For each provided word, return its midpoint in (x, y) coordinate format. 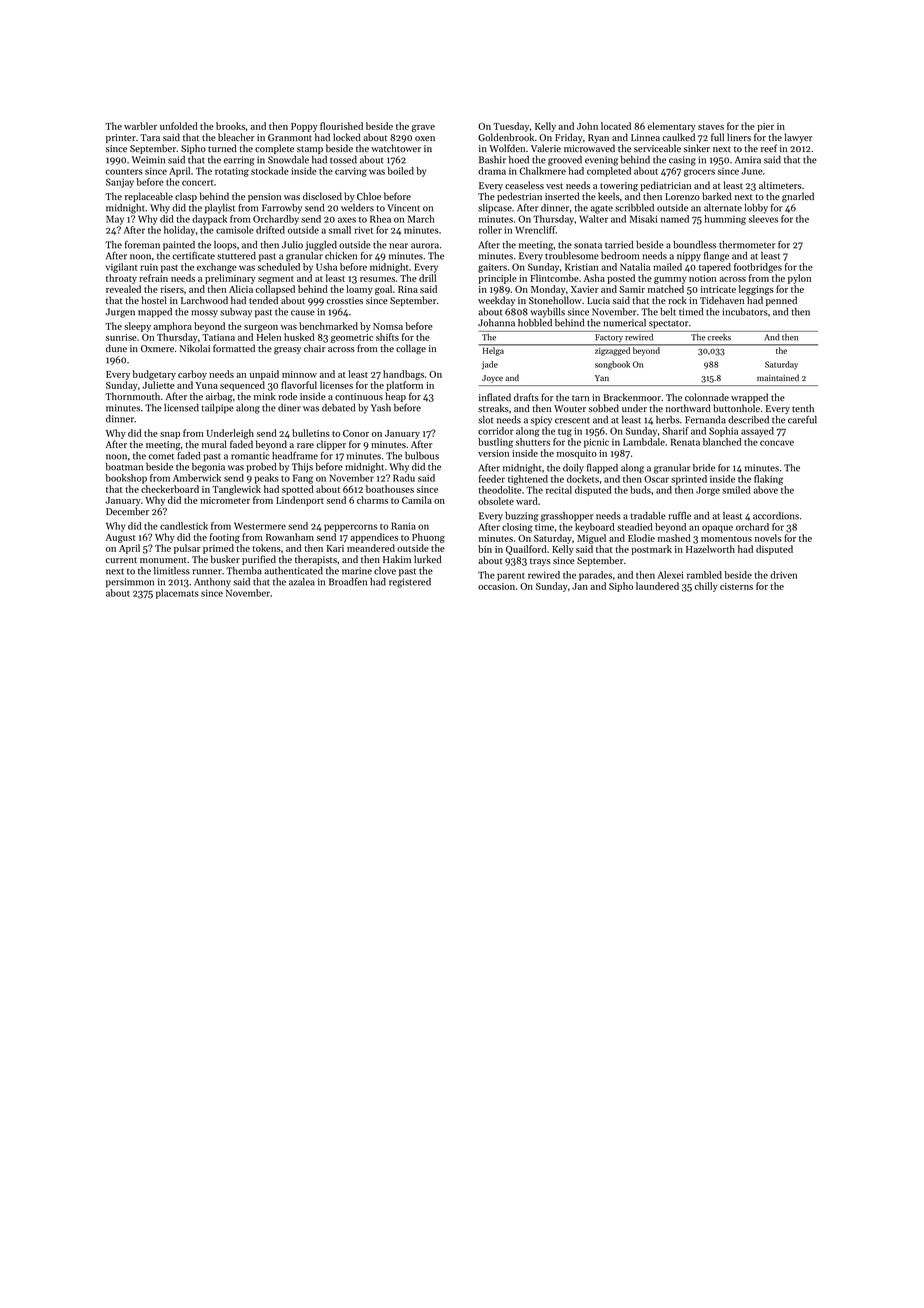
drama (492, 171)
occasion (496, 586)
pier (765, 127)
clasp (186, 197)
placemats (177, 594)
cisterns (736, 586)
